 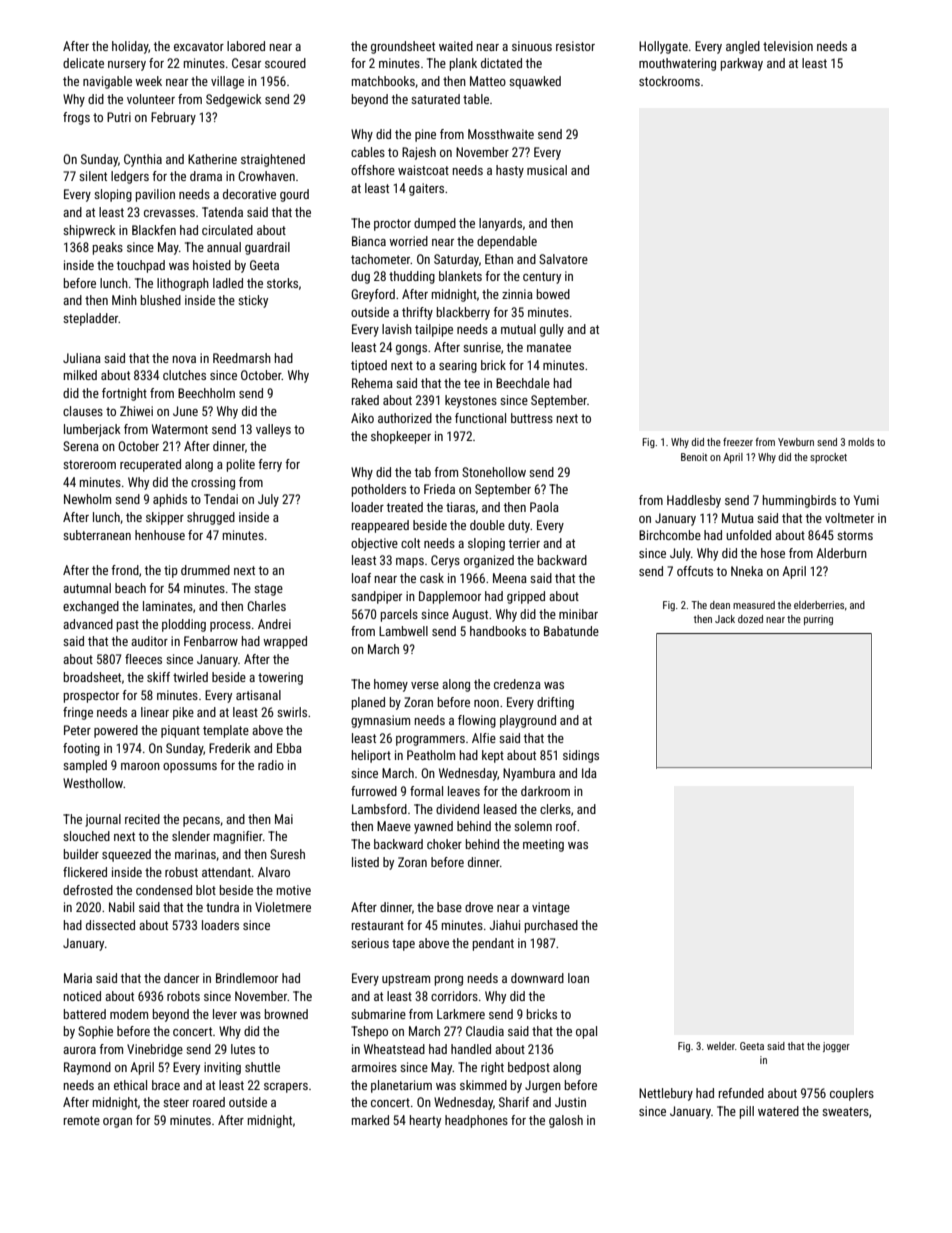 I want to click on holiday, so click(x=130, y=47).
